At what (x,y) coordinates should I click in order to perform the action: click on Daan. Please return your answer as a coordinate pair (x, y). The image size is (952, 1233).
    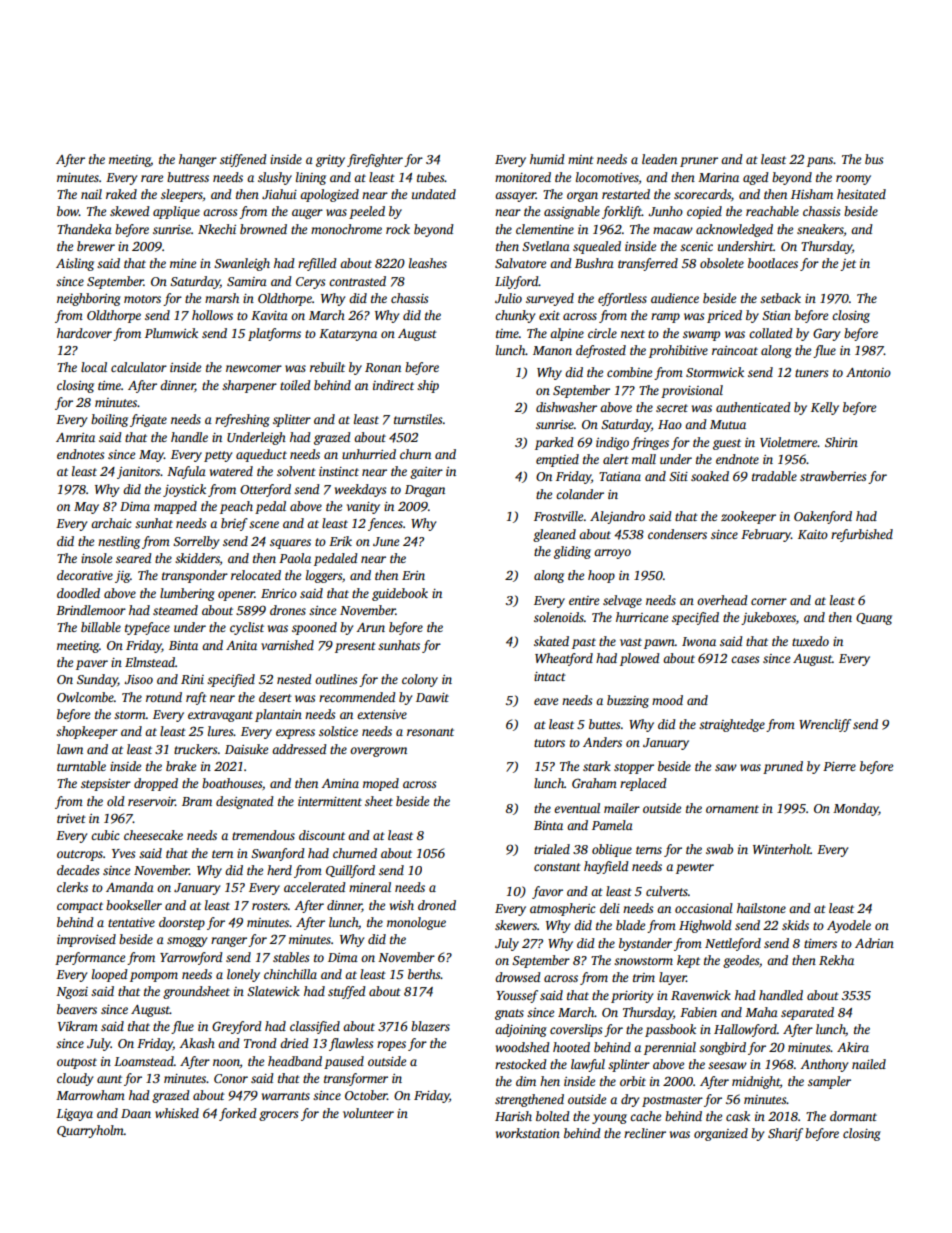
    Looking at the image, I should click on (136, 1113).
